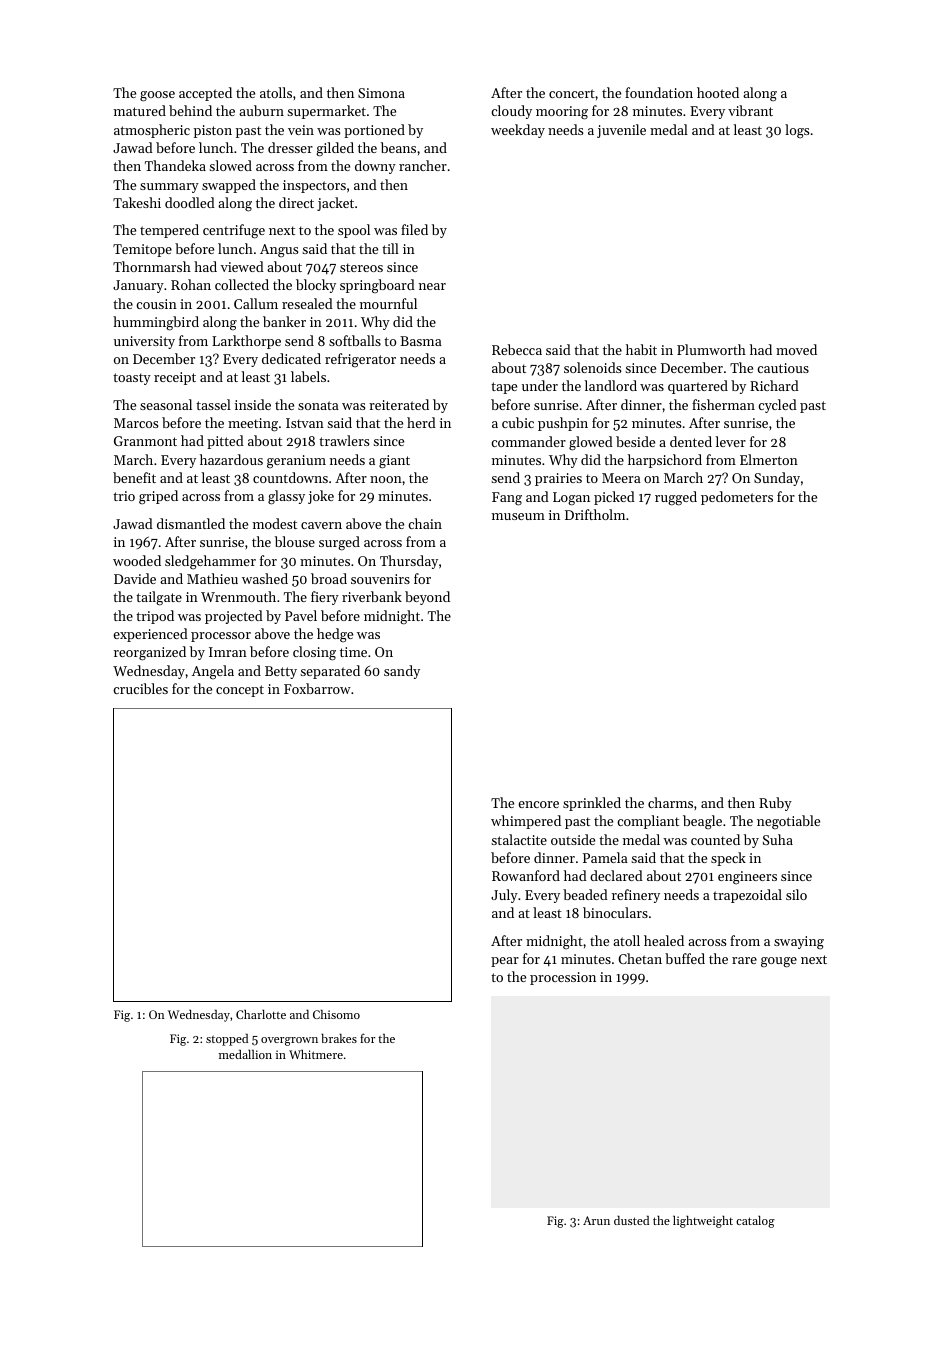 The width and height of the screenshot is (943, 1366). What do you see at coordinates (142, 250) in the screenshot?
I see `Temitope` at bounding box center [142, 250].
